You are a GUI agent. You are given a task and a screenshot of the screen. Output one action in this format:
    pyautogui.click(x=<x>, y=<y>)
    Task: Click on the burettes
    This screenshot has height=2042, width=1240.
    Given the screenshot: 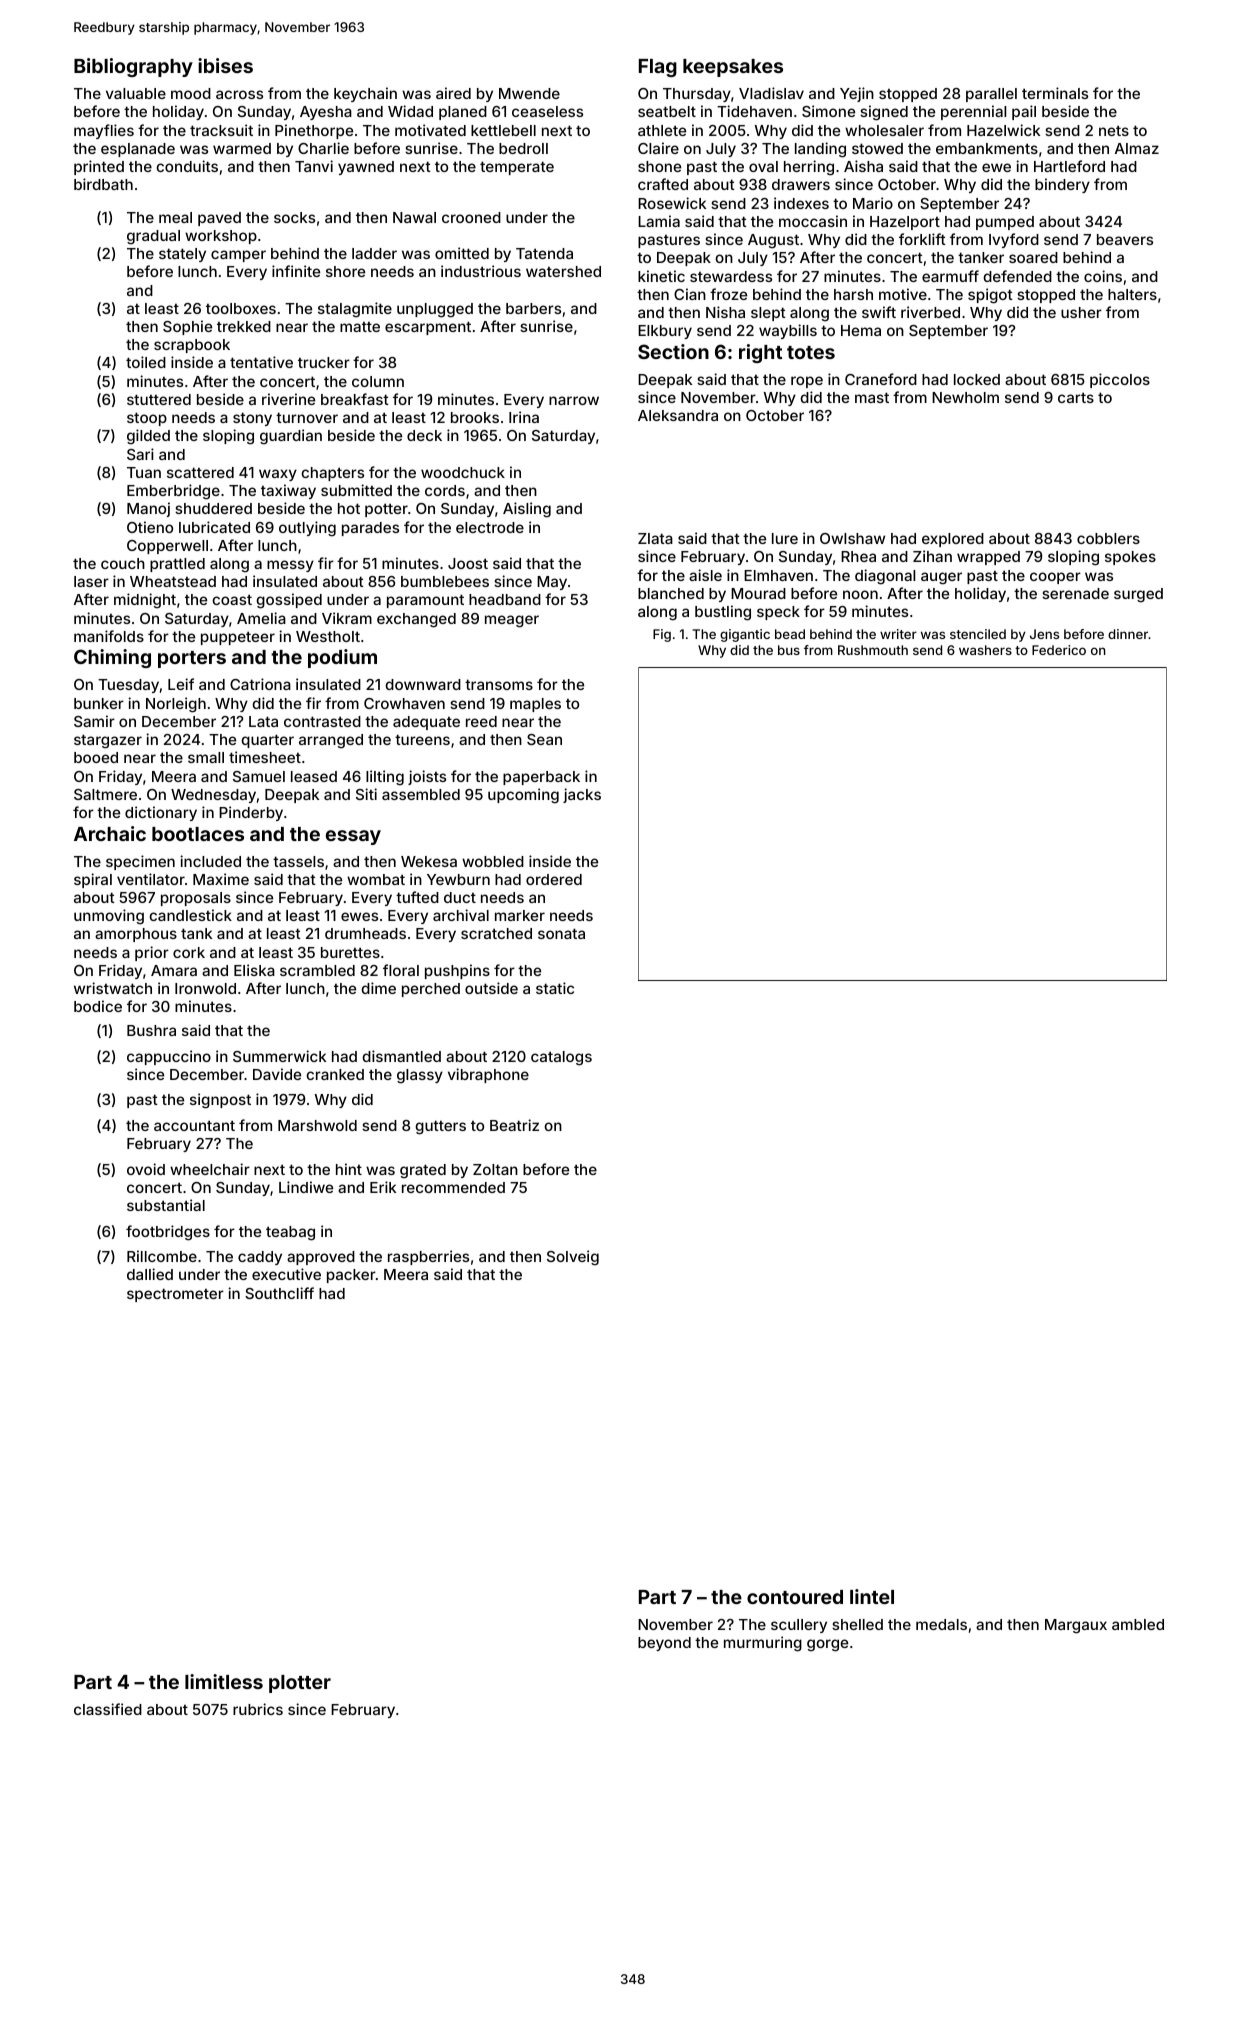 What is the action you would take?
    pyautogui.click(x=350, y=952)
